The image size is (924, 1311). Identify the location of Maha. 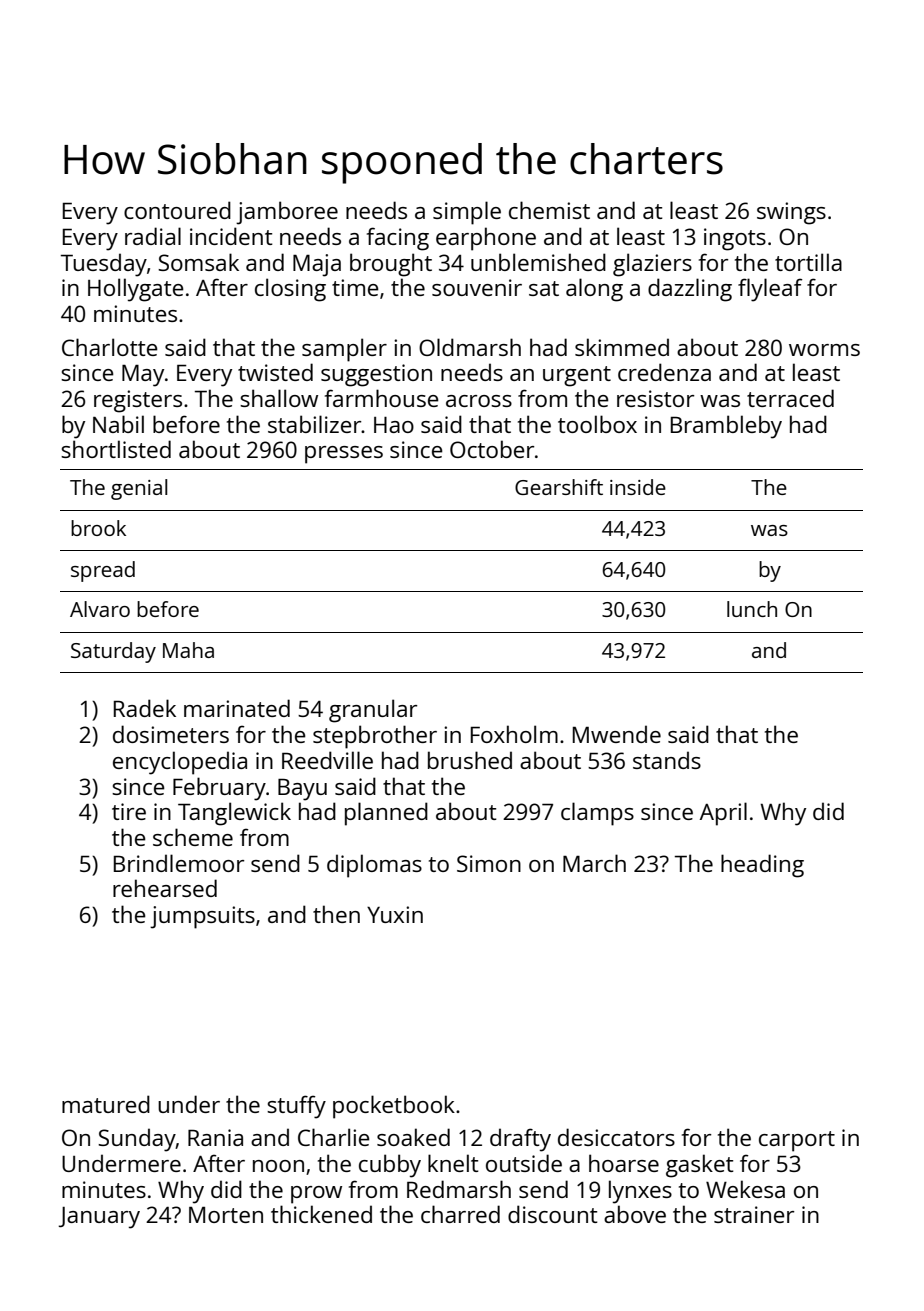
(188, 650).
